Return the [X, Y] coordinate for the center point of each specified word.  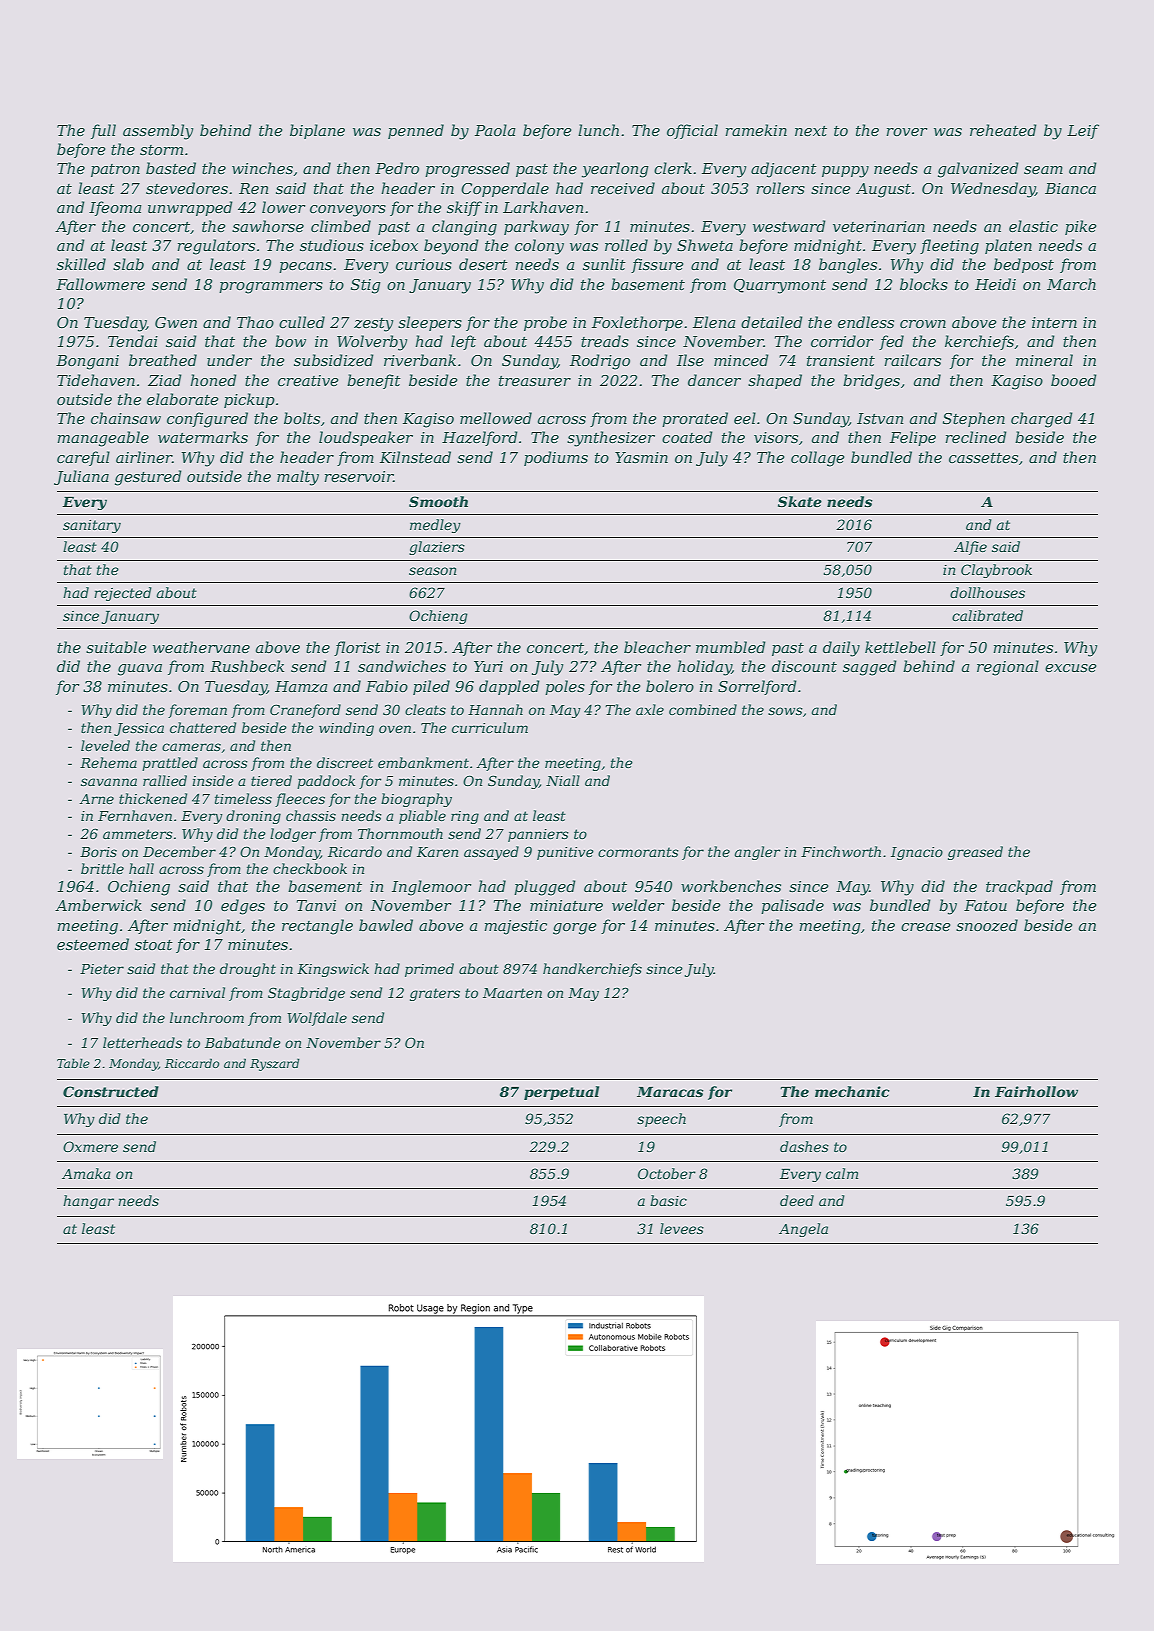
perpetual [561, 1093]
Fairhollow [1036, 1091]
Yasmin [641, 457]
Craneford [305, 711]
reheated [1003, 130]
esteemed [93, 944]
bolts [302, 418]
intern [1054, 322]
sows [785, 711]
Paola [495, 130]
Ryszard [275, 1064]
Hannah [495, 709]
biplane [317, 131]
